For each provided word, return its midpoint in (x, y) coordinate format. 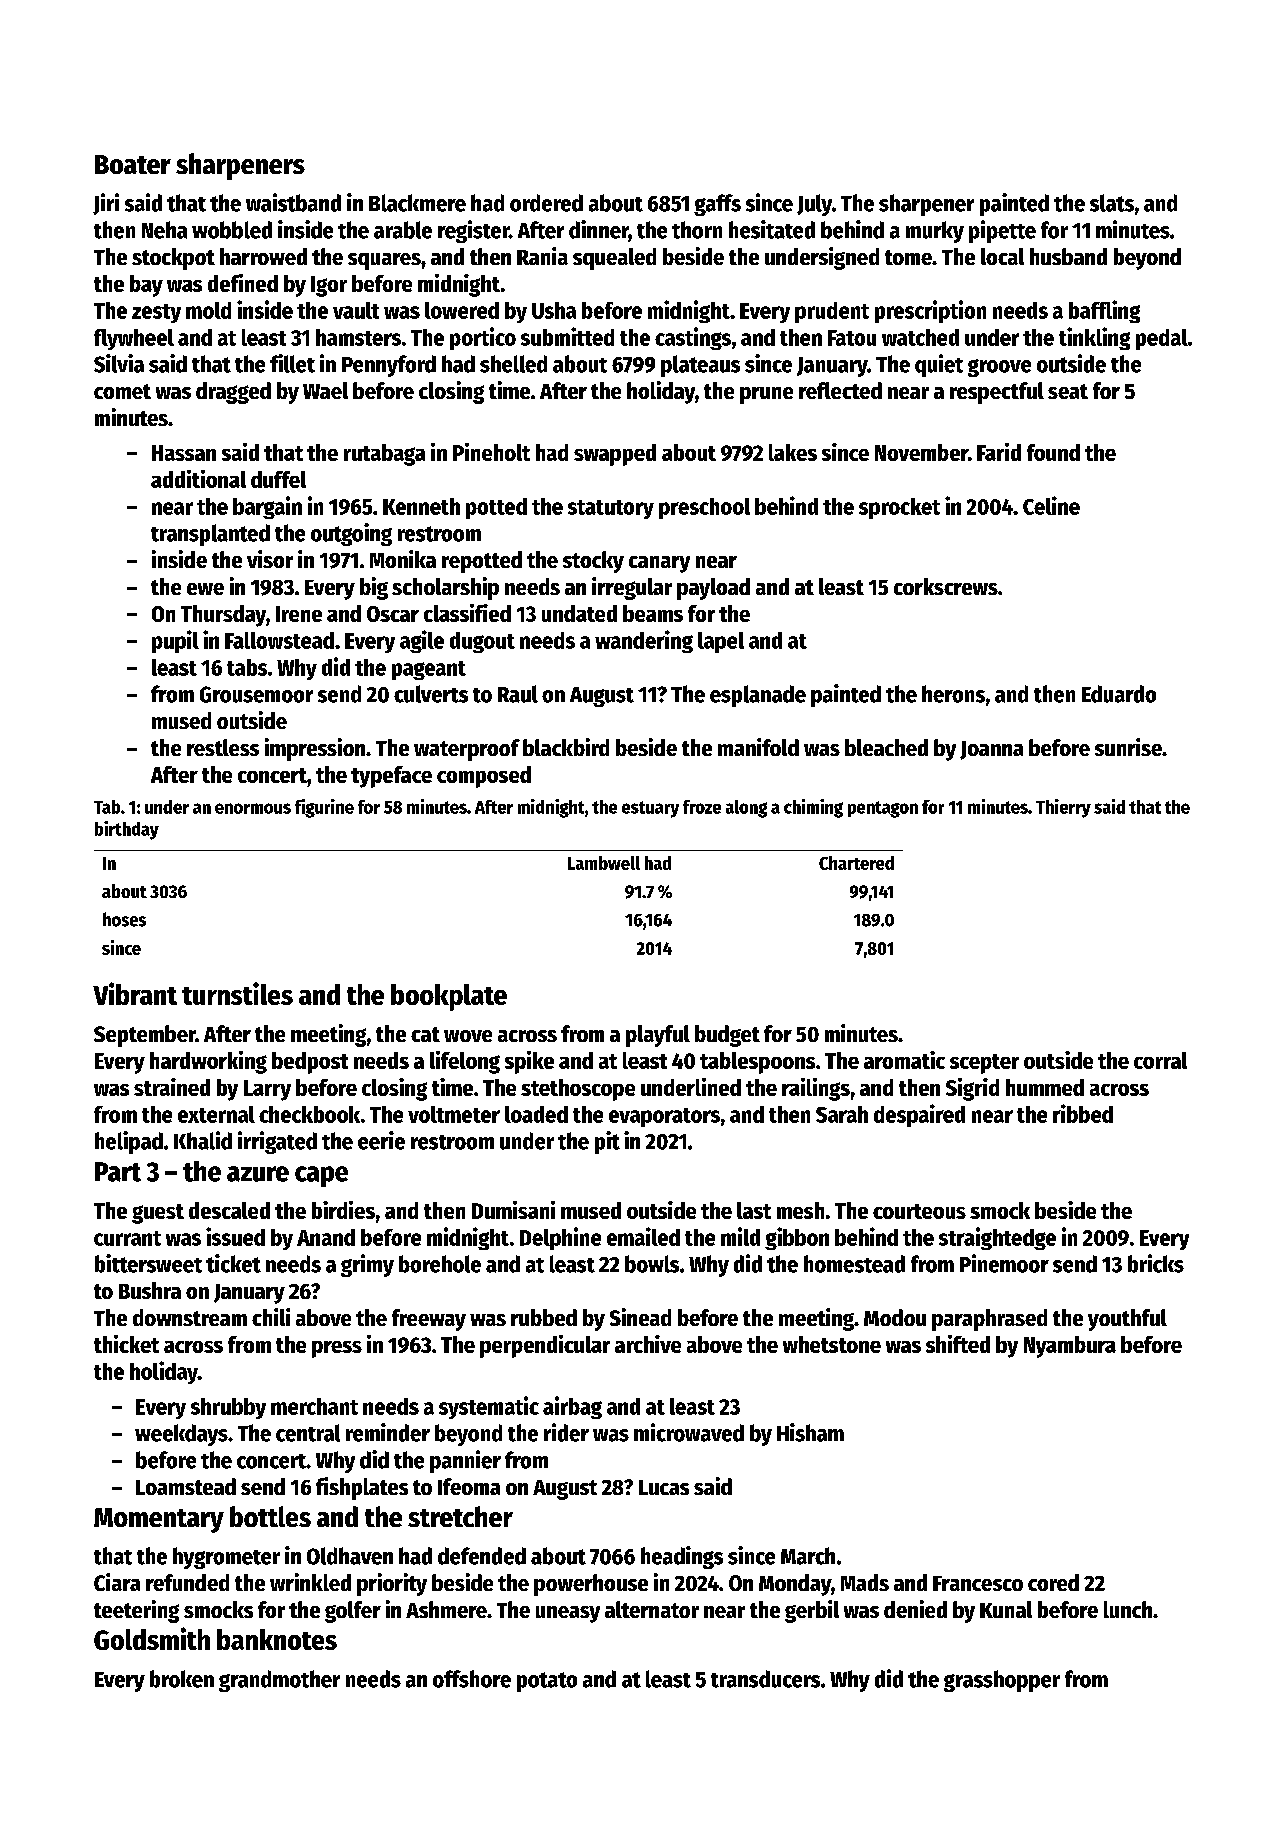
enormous (253, 808)
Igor (329, 286)
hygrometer (226, 1558)
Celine (1051, 505)
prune (766, 395)
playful (658, 1036)
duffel (278, 479)
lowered (462, 310)
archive (648, 1344)
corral (1160, 1060)
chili (271, 1317)
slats (1112, 203)
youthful (1127, 1320)
